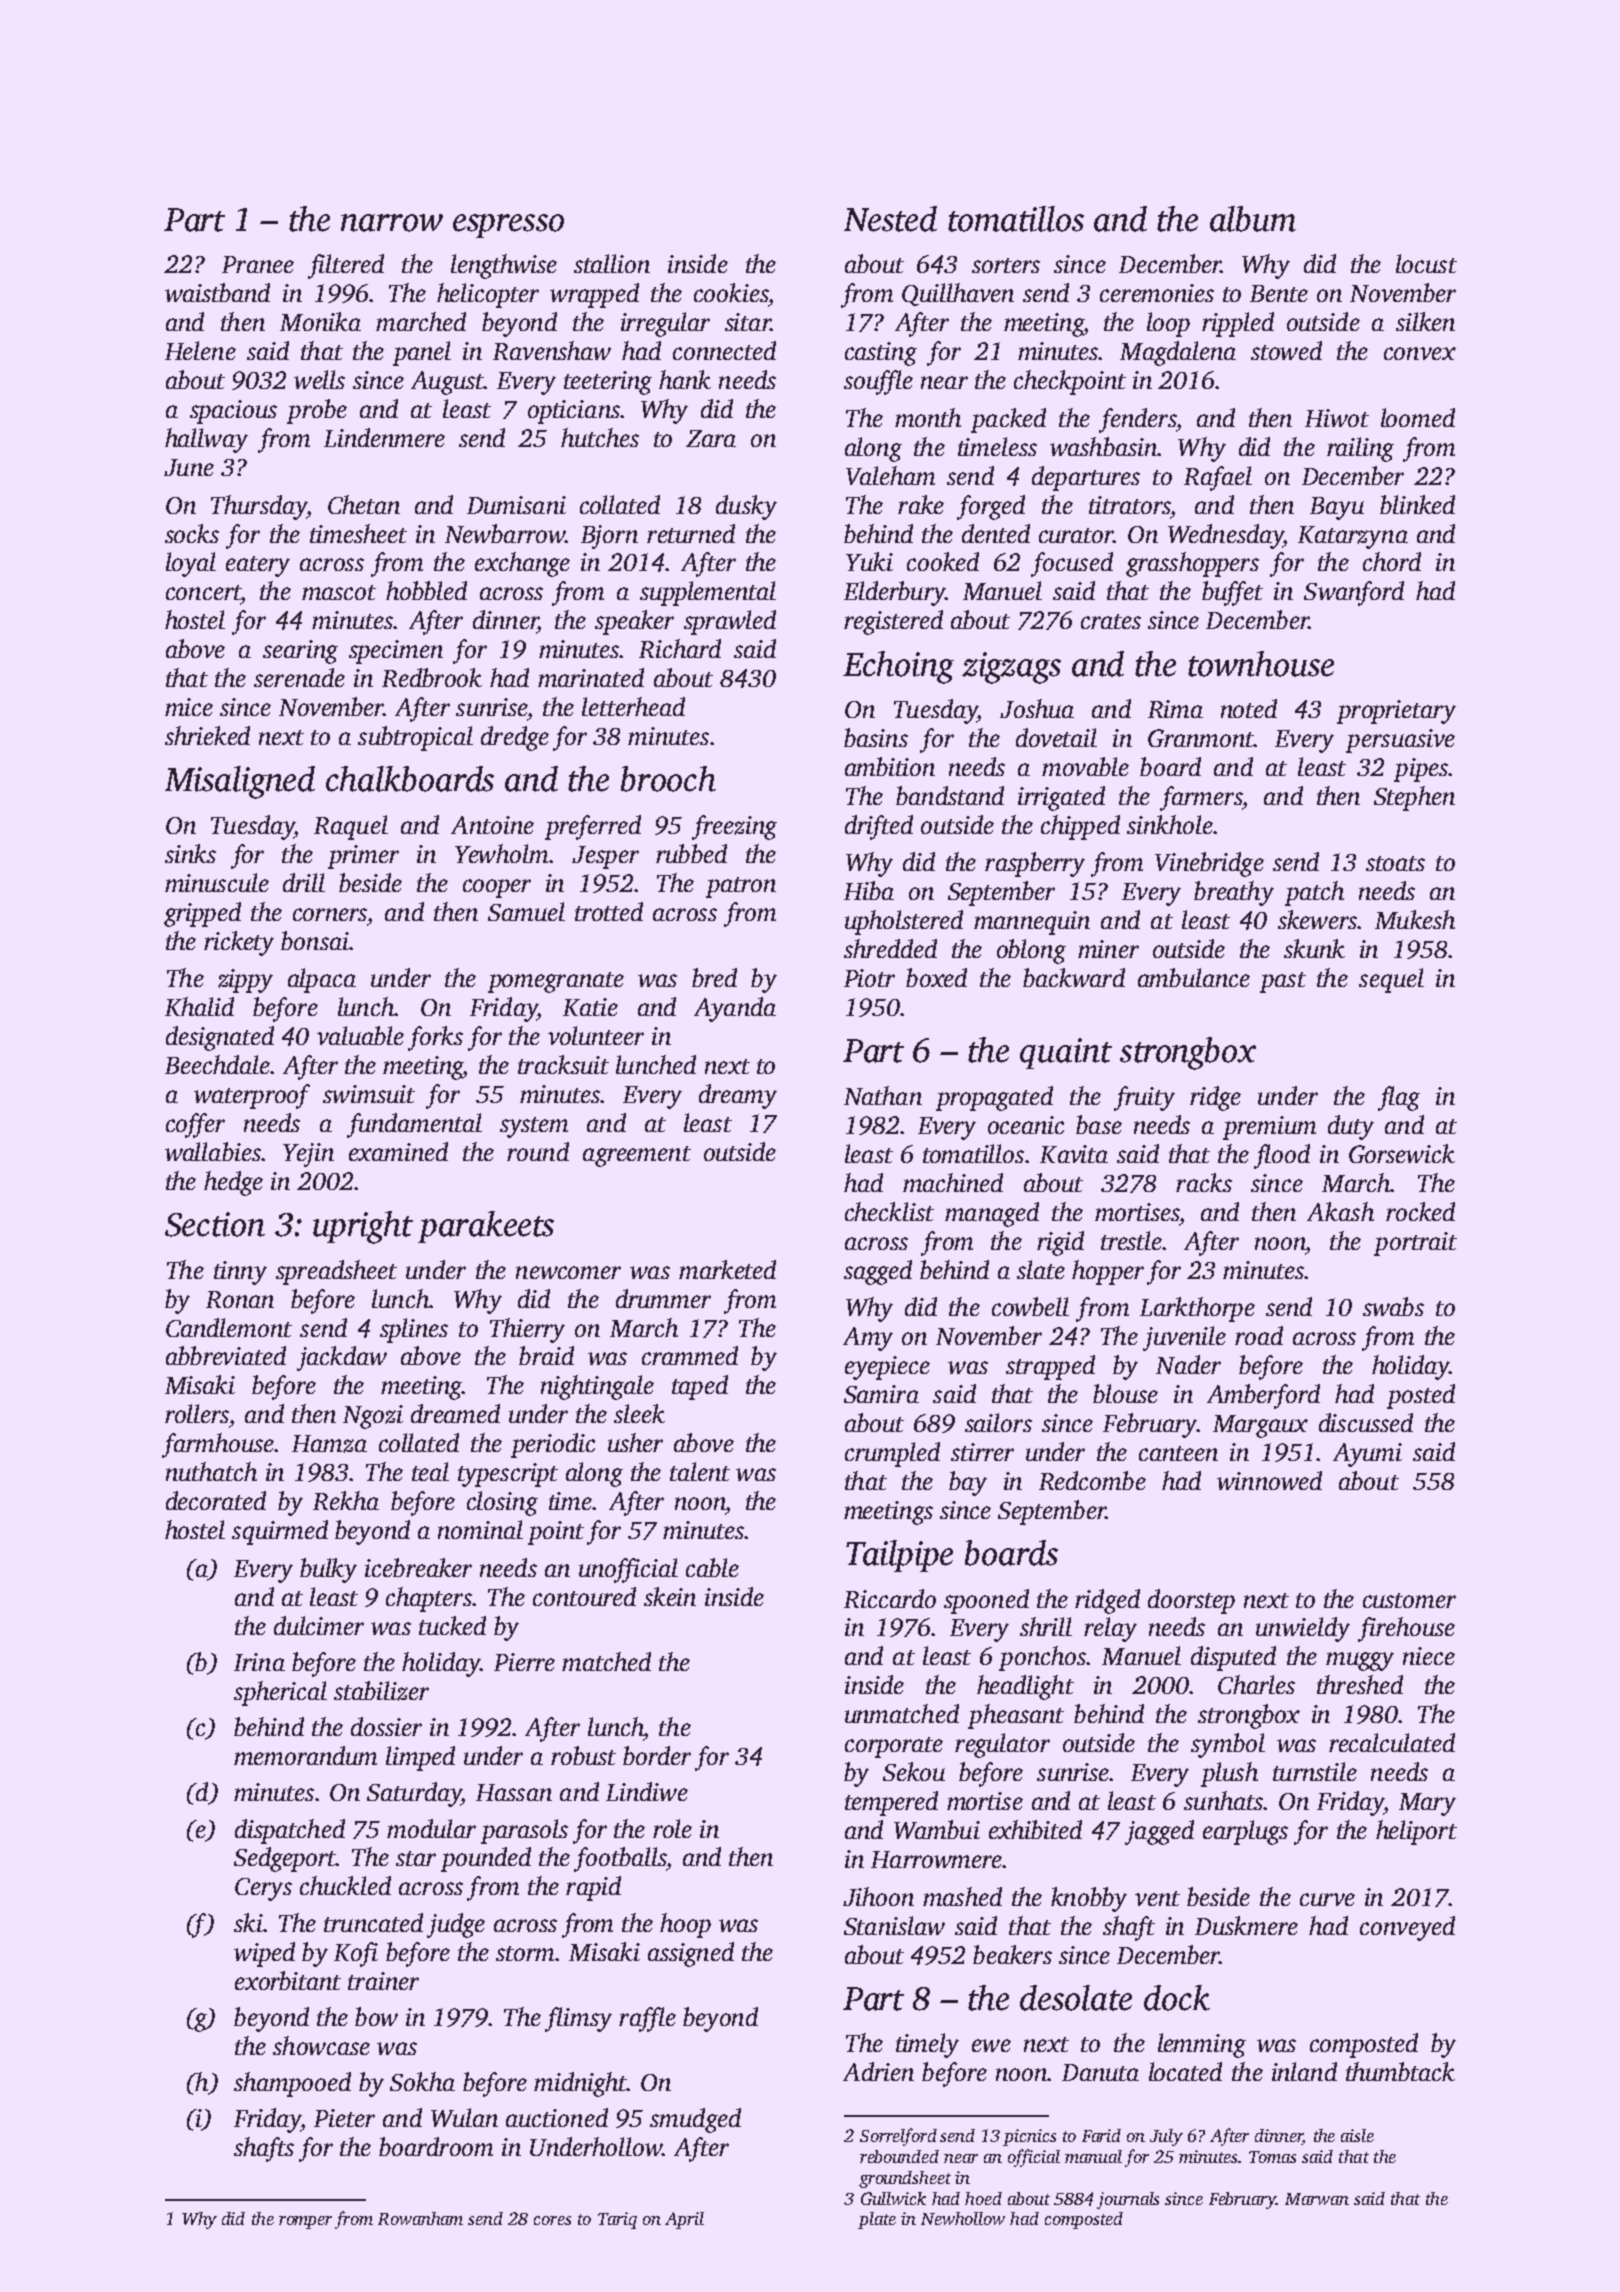 The width and height of the document is (1620, 2292). I want to click on Pranee, so click(258, 264).
